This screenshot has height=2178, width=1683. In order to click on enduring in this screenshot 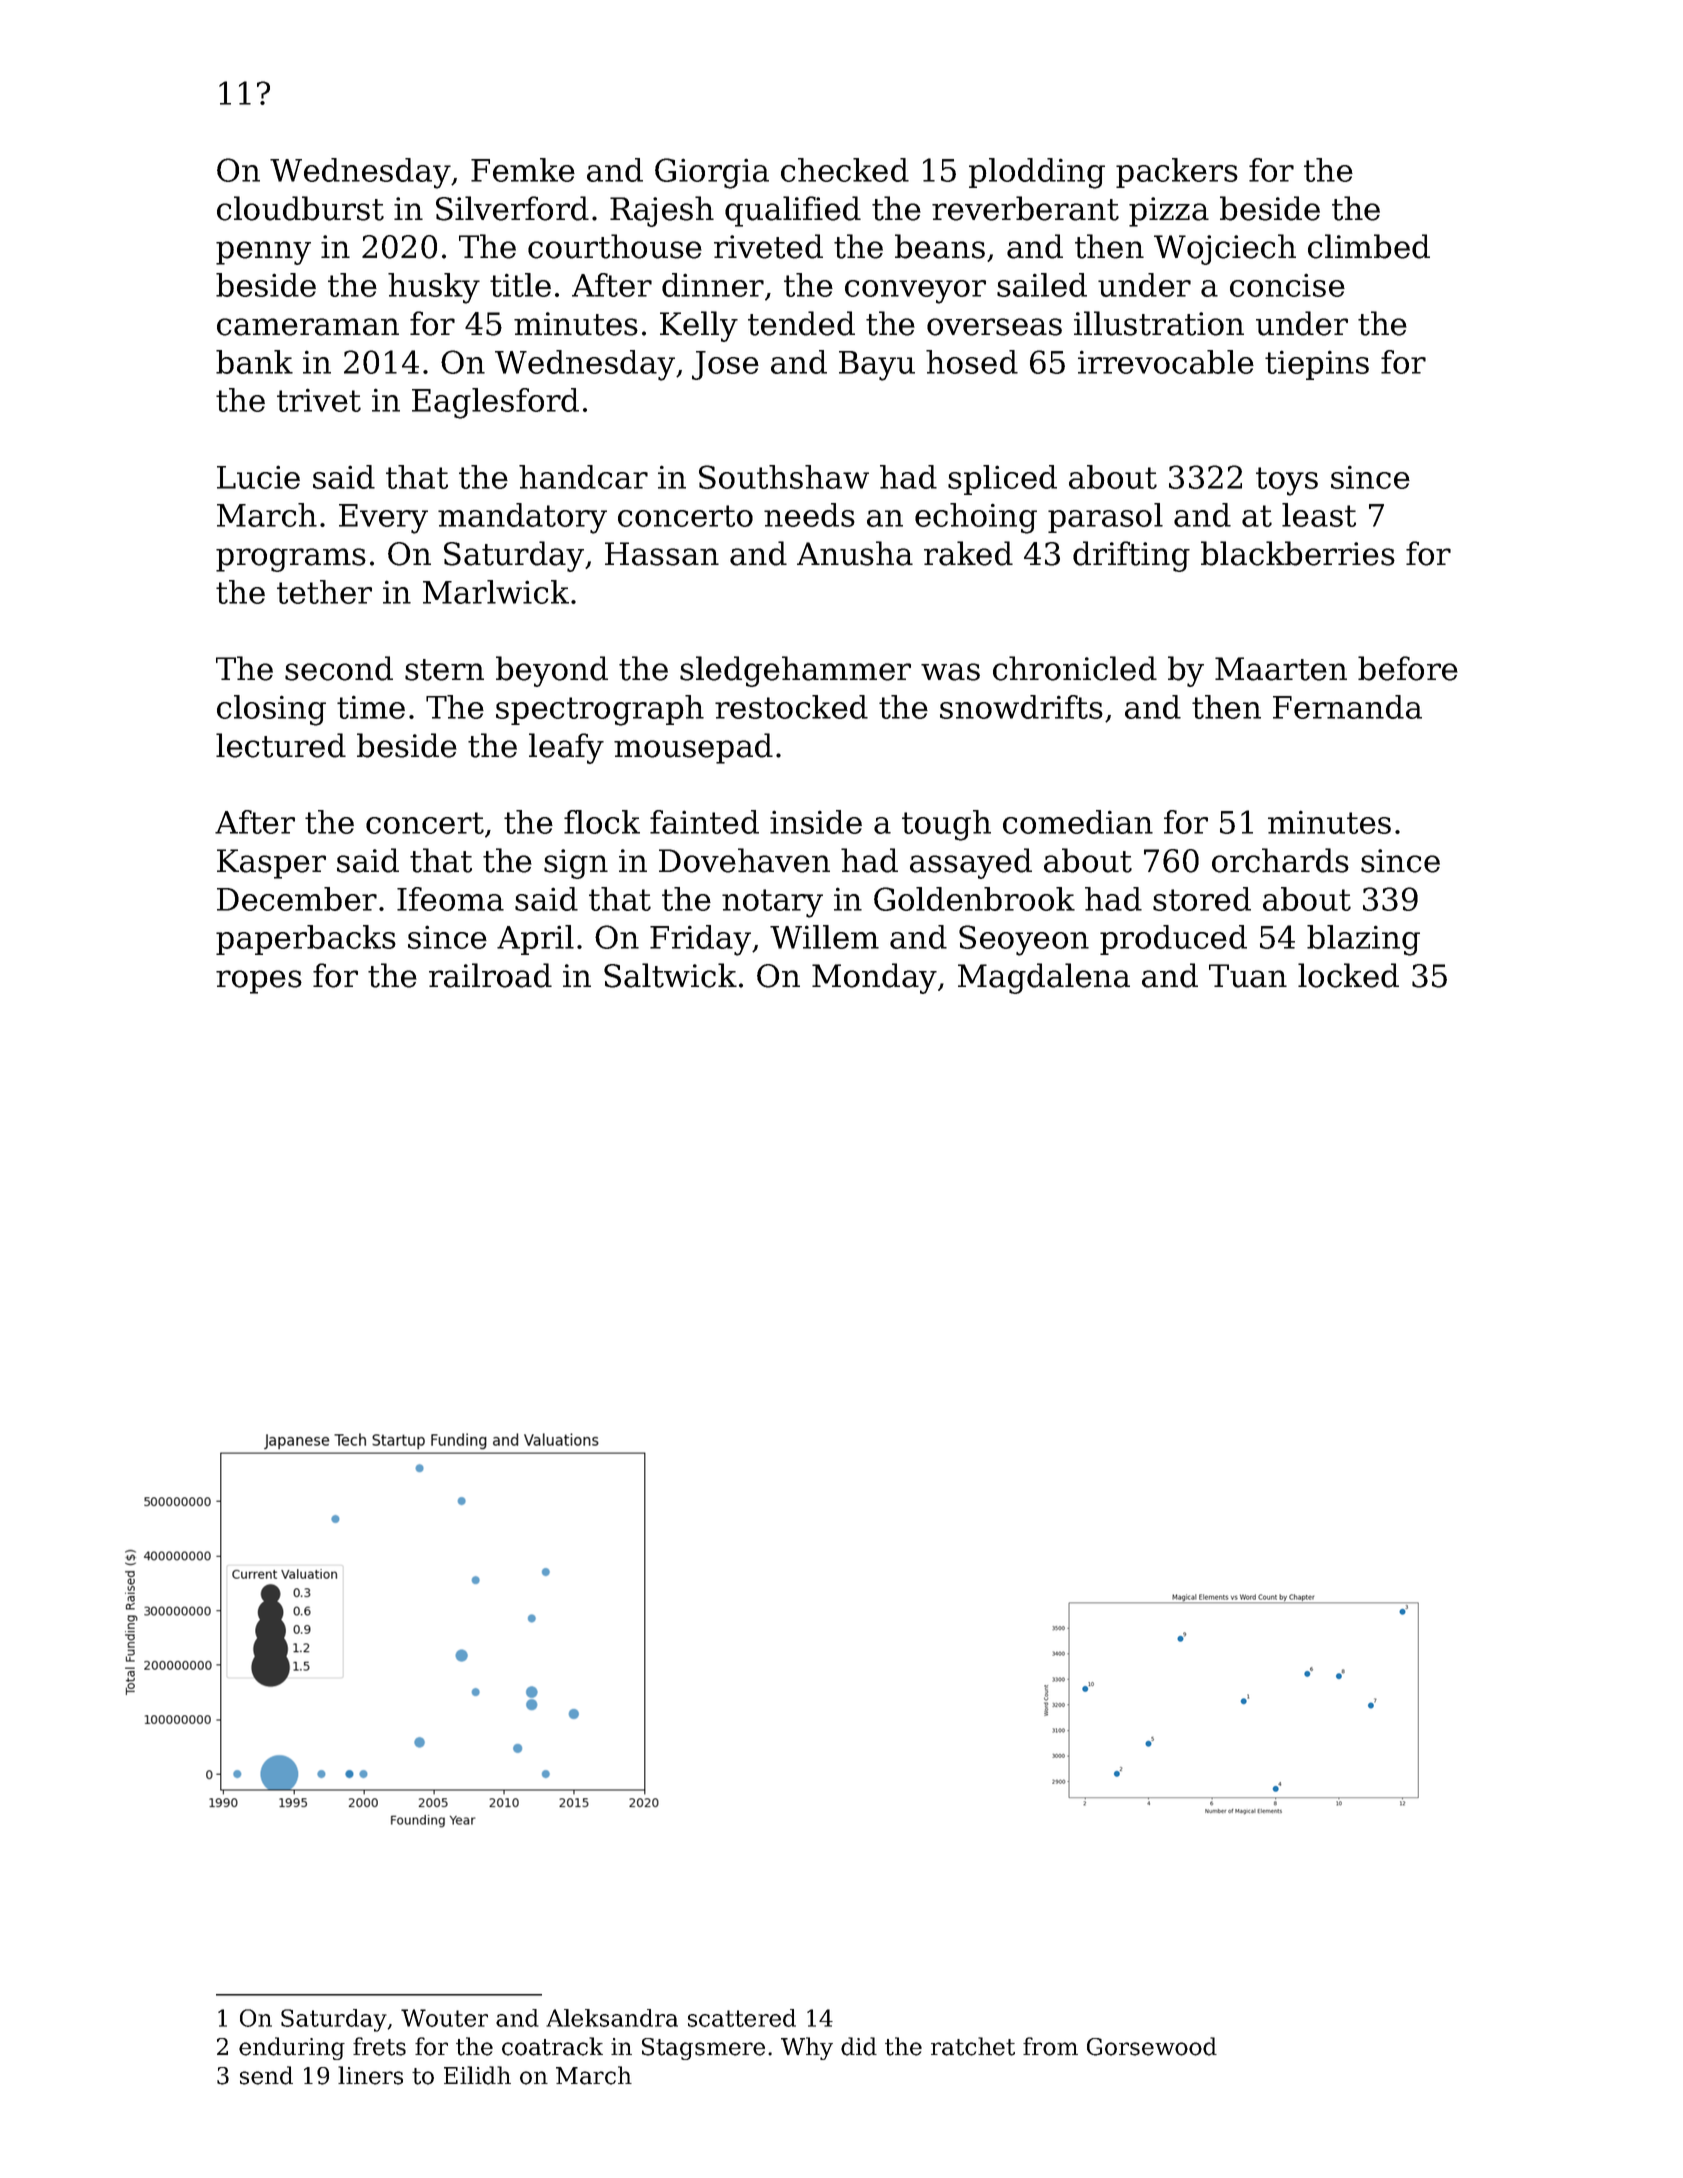, I will do `click(292, 2048)`.
